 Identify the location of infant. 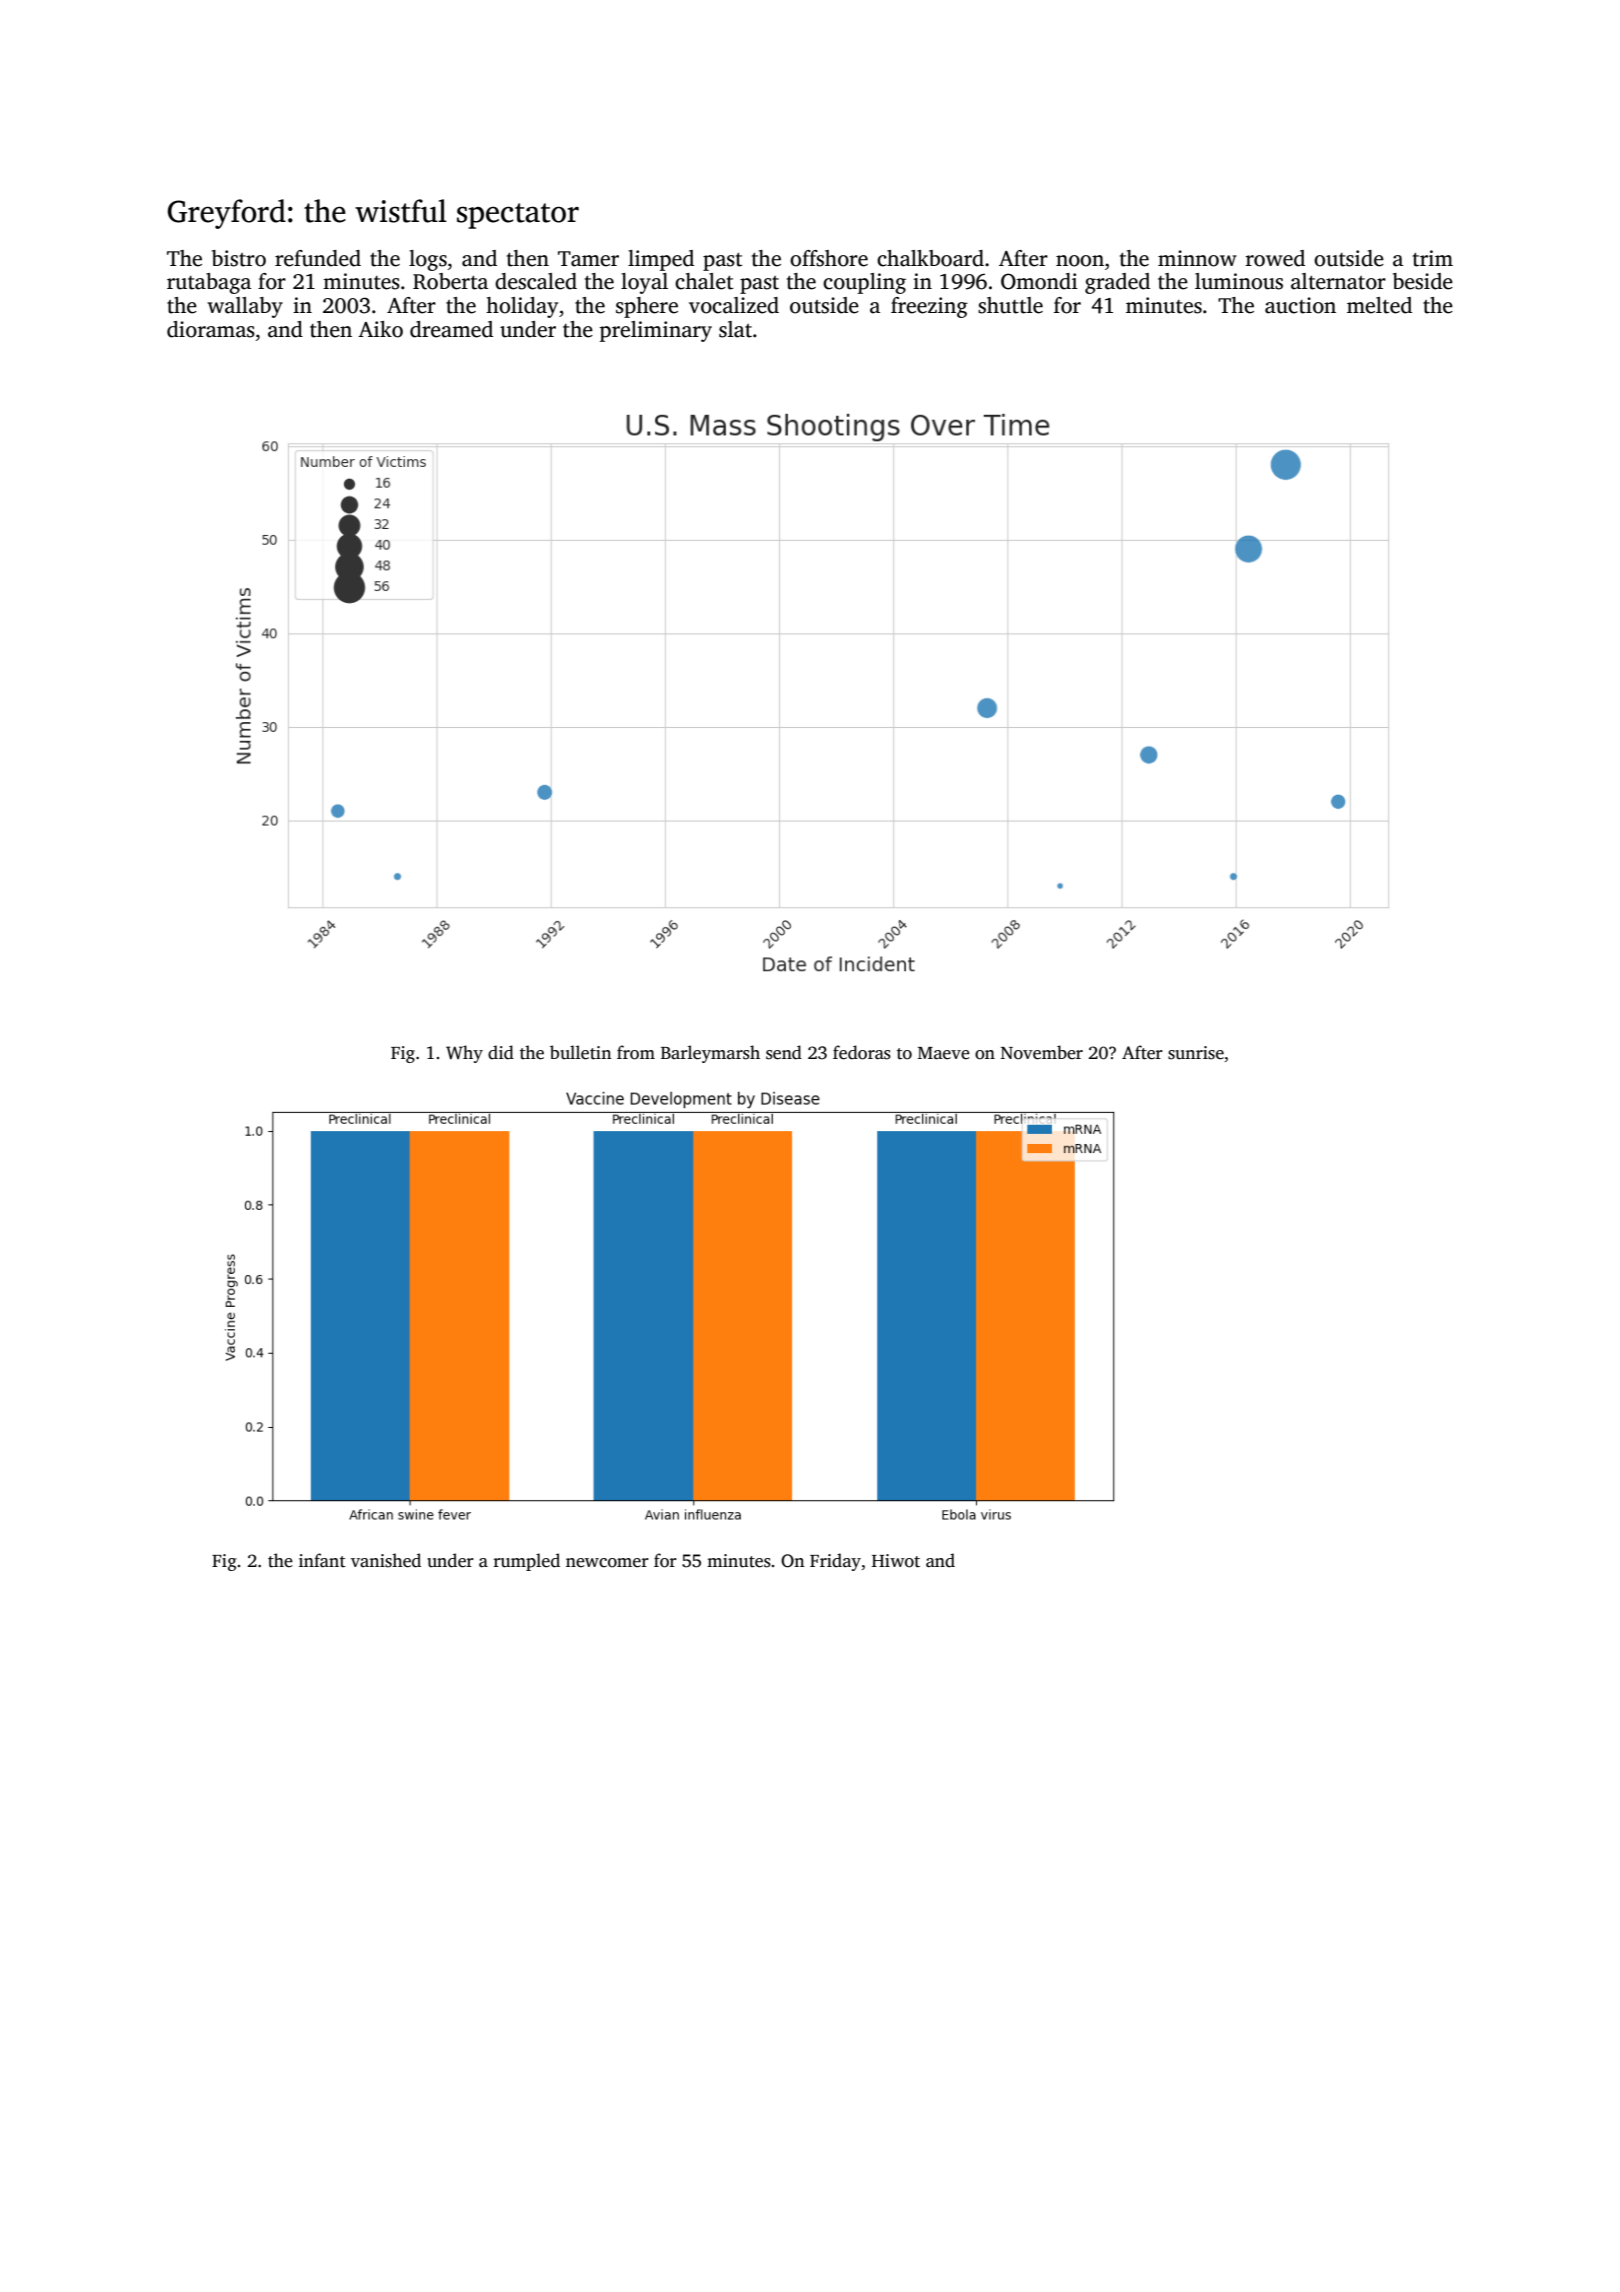
(322, 1560).
